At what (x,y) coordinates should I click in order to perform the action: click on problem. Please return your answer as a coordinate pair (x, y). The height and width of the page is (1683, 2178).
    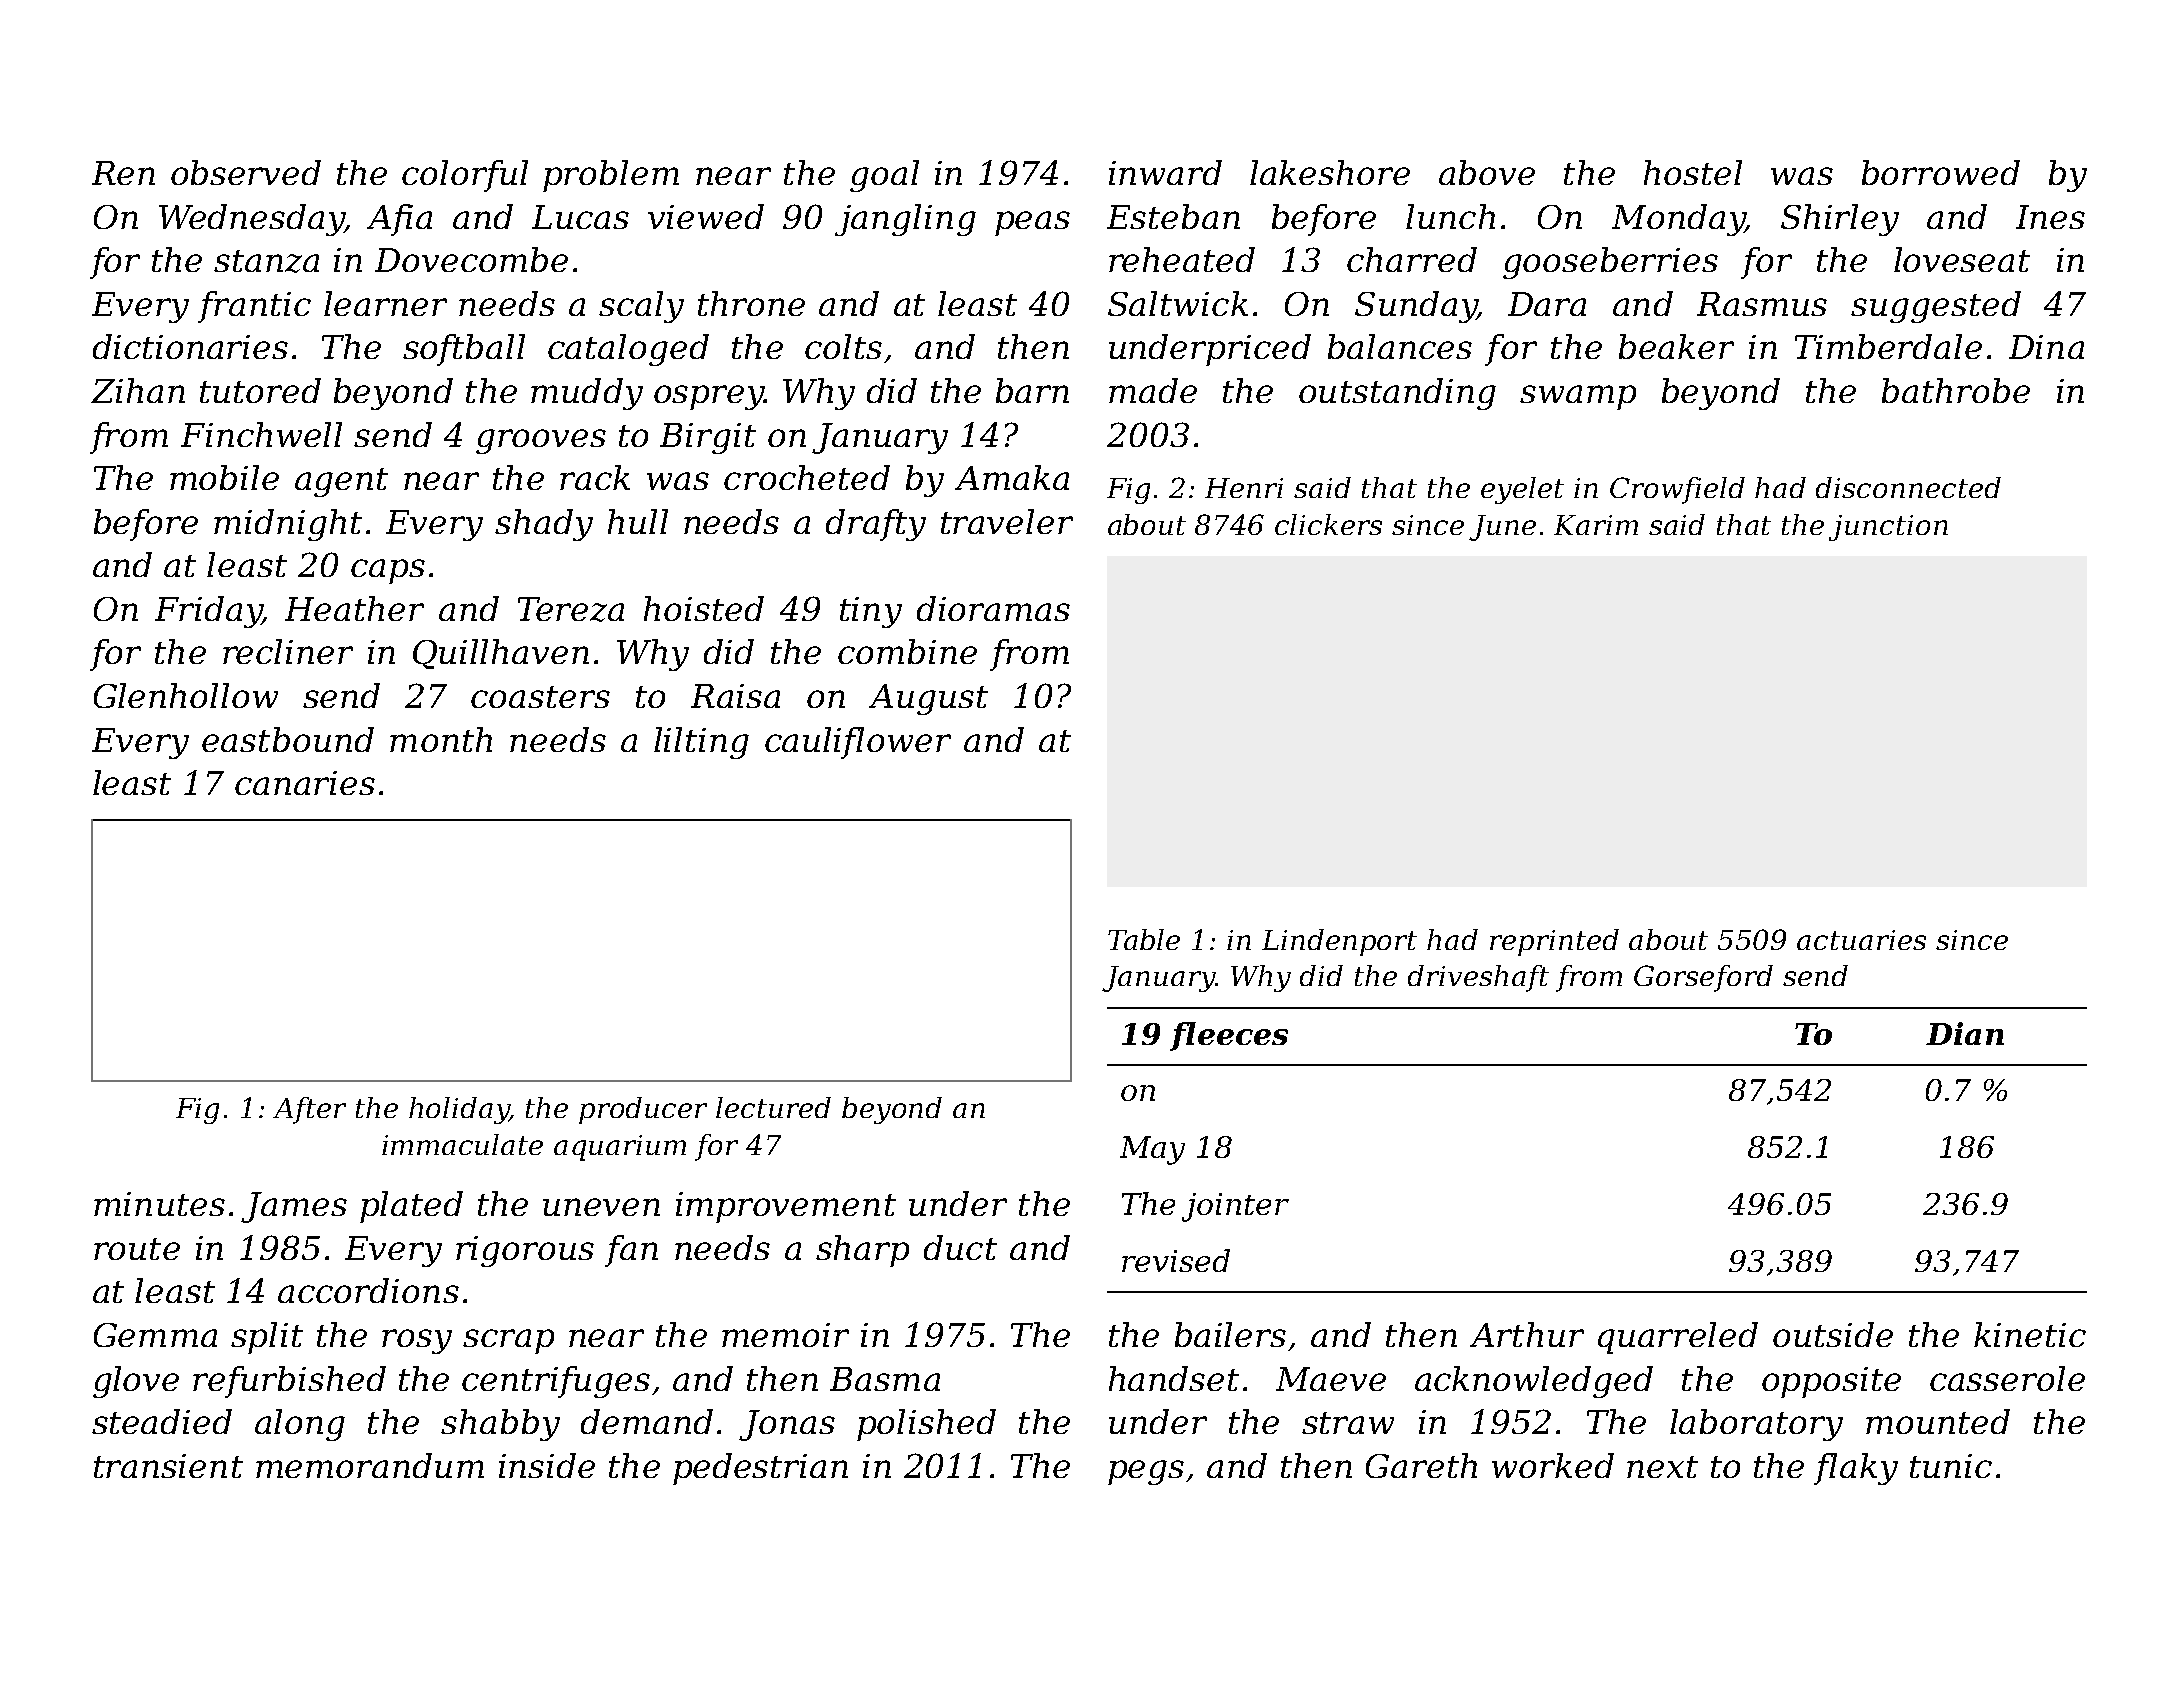
    Looking at the image, I should click on (611, 176).
